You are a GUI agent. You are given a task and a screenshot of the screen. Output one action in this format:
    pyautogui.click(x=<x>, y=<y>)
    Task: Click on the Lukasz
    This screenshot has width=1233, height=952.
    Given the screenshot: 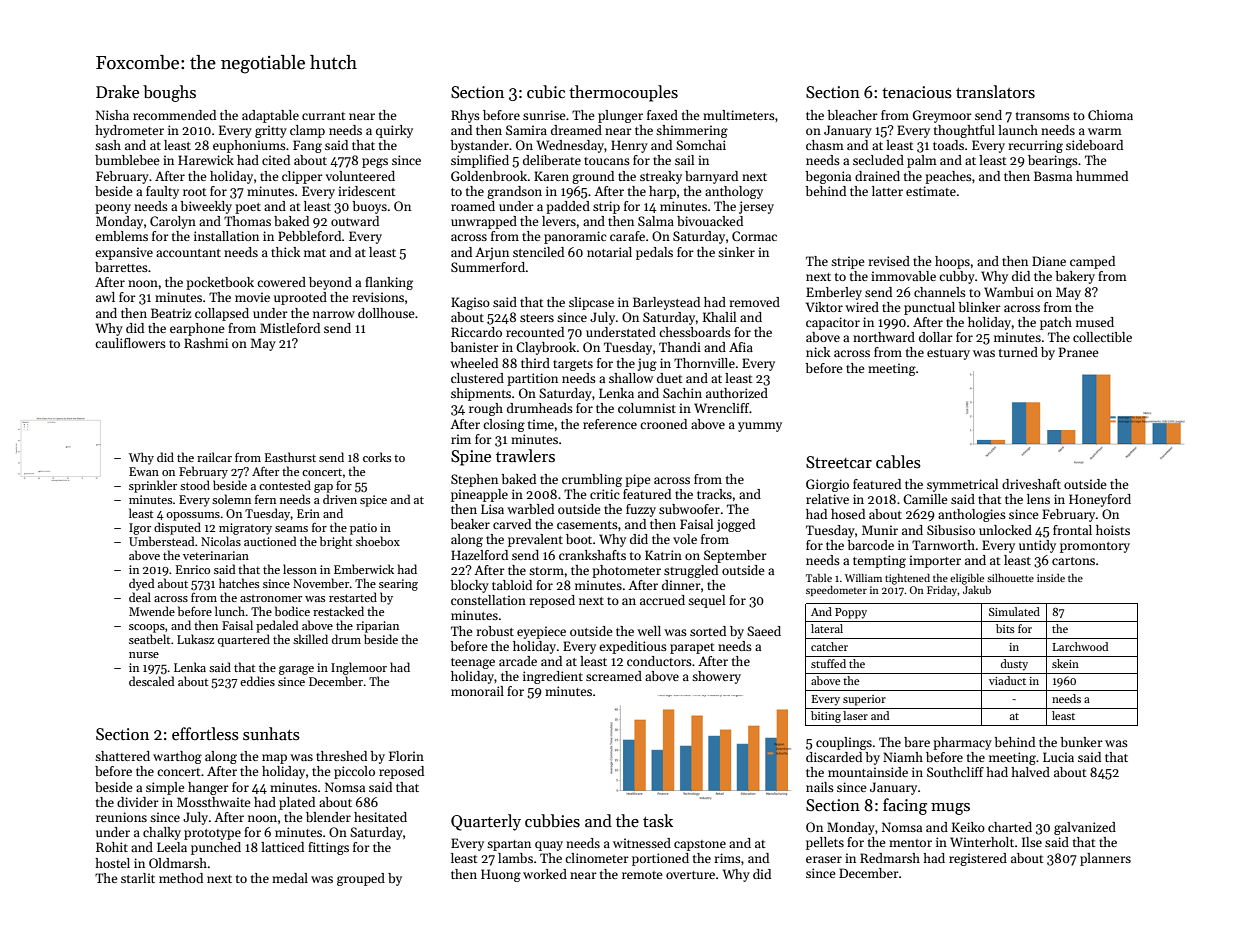 What is the action you would take?
    pyautogui.click(x=195, y=639)
